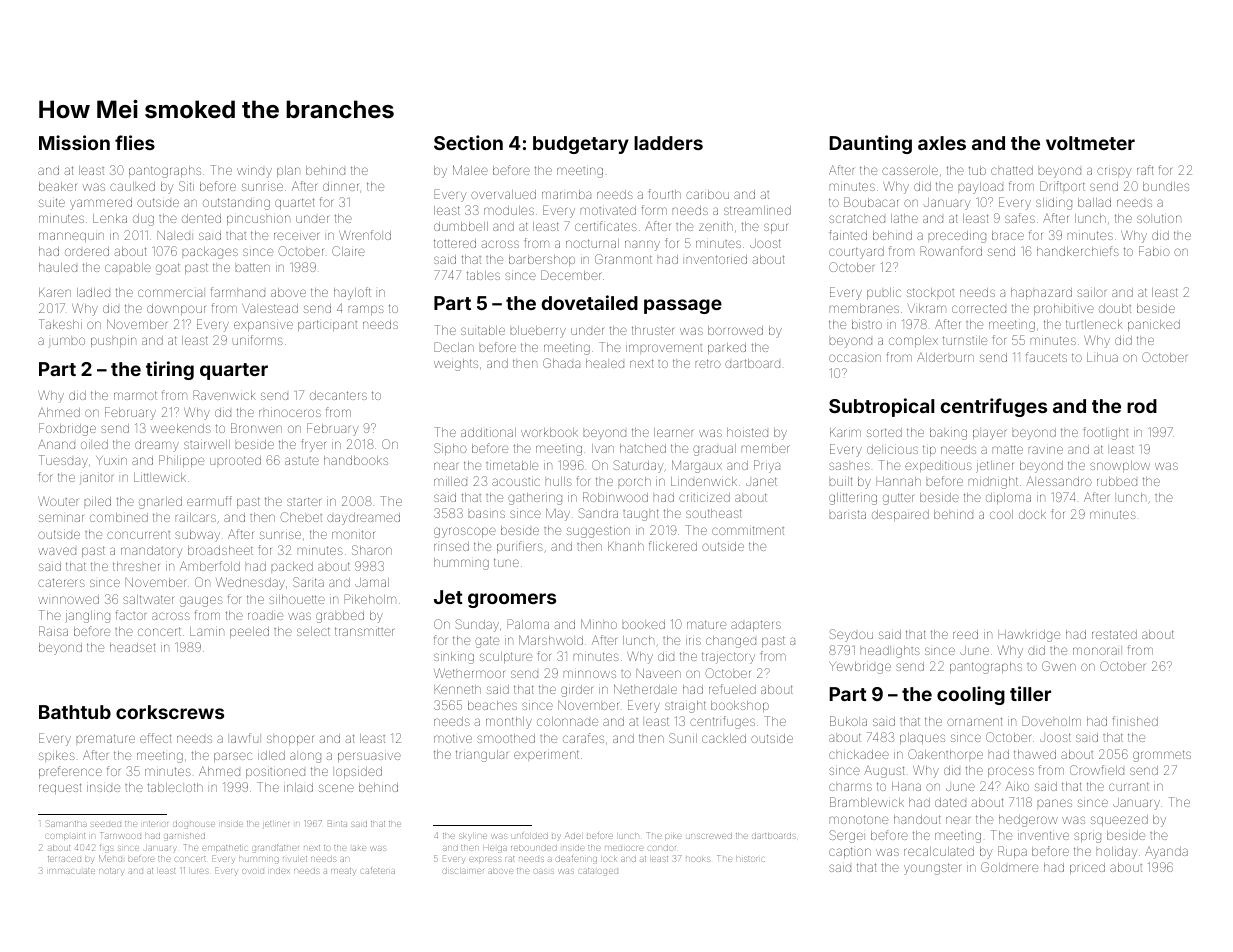 This document has height=952, width=1233. I want to click on meaty, so click(343, 872).
